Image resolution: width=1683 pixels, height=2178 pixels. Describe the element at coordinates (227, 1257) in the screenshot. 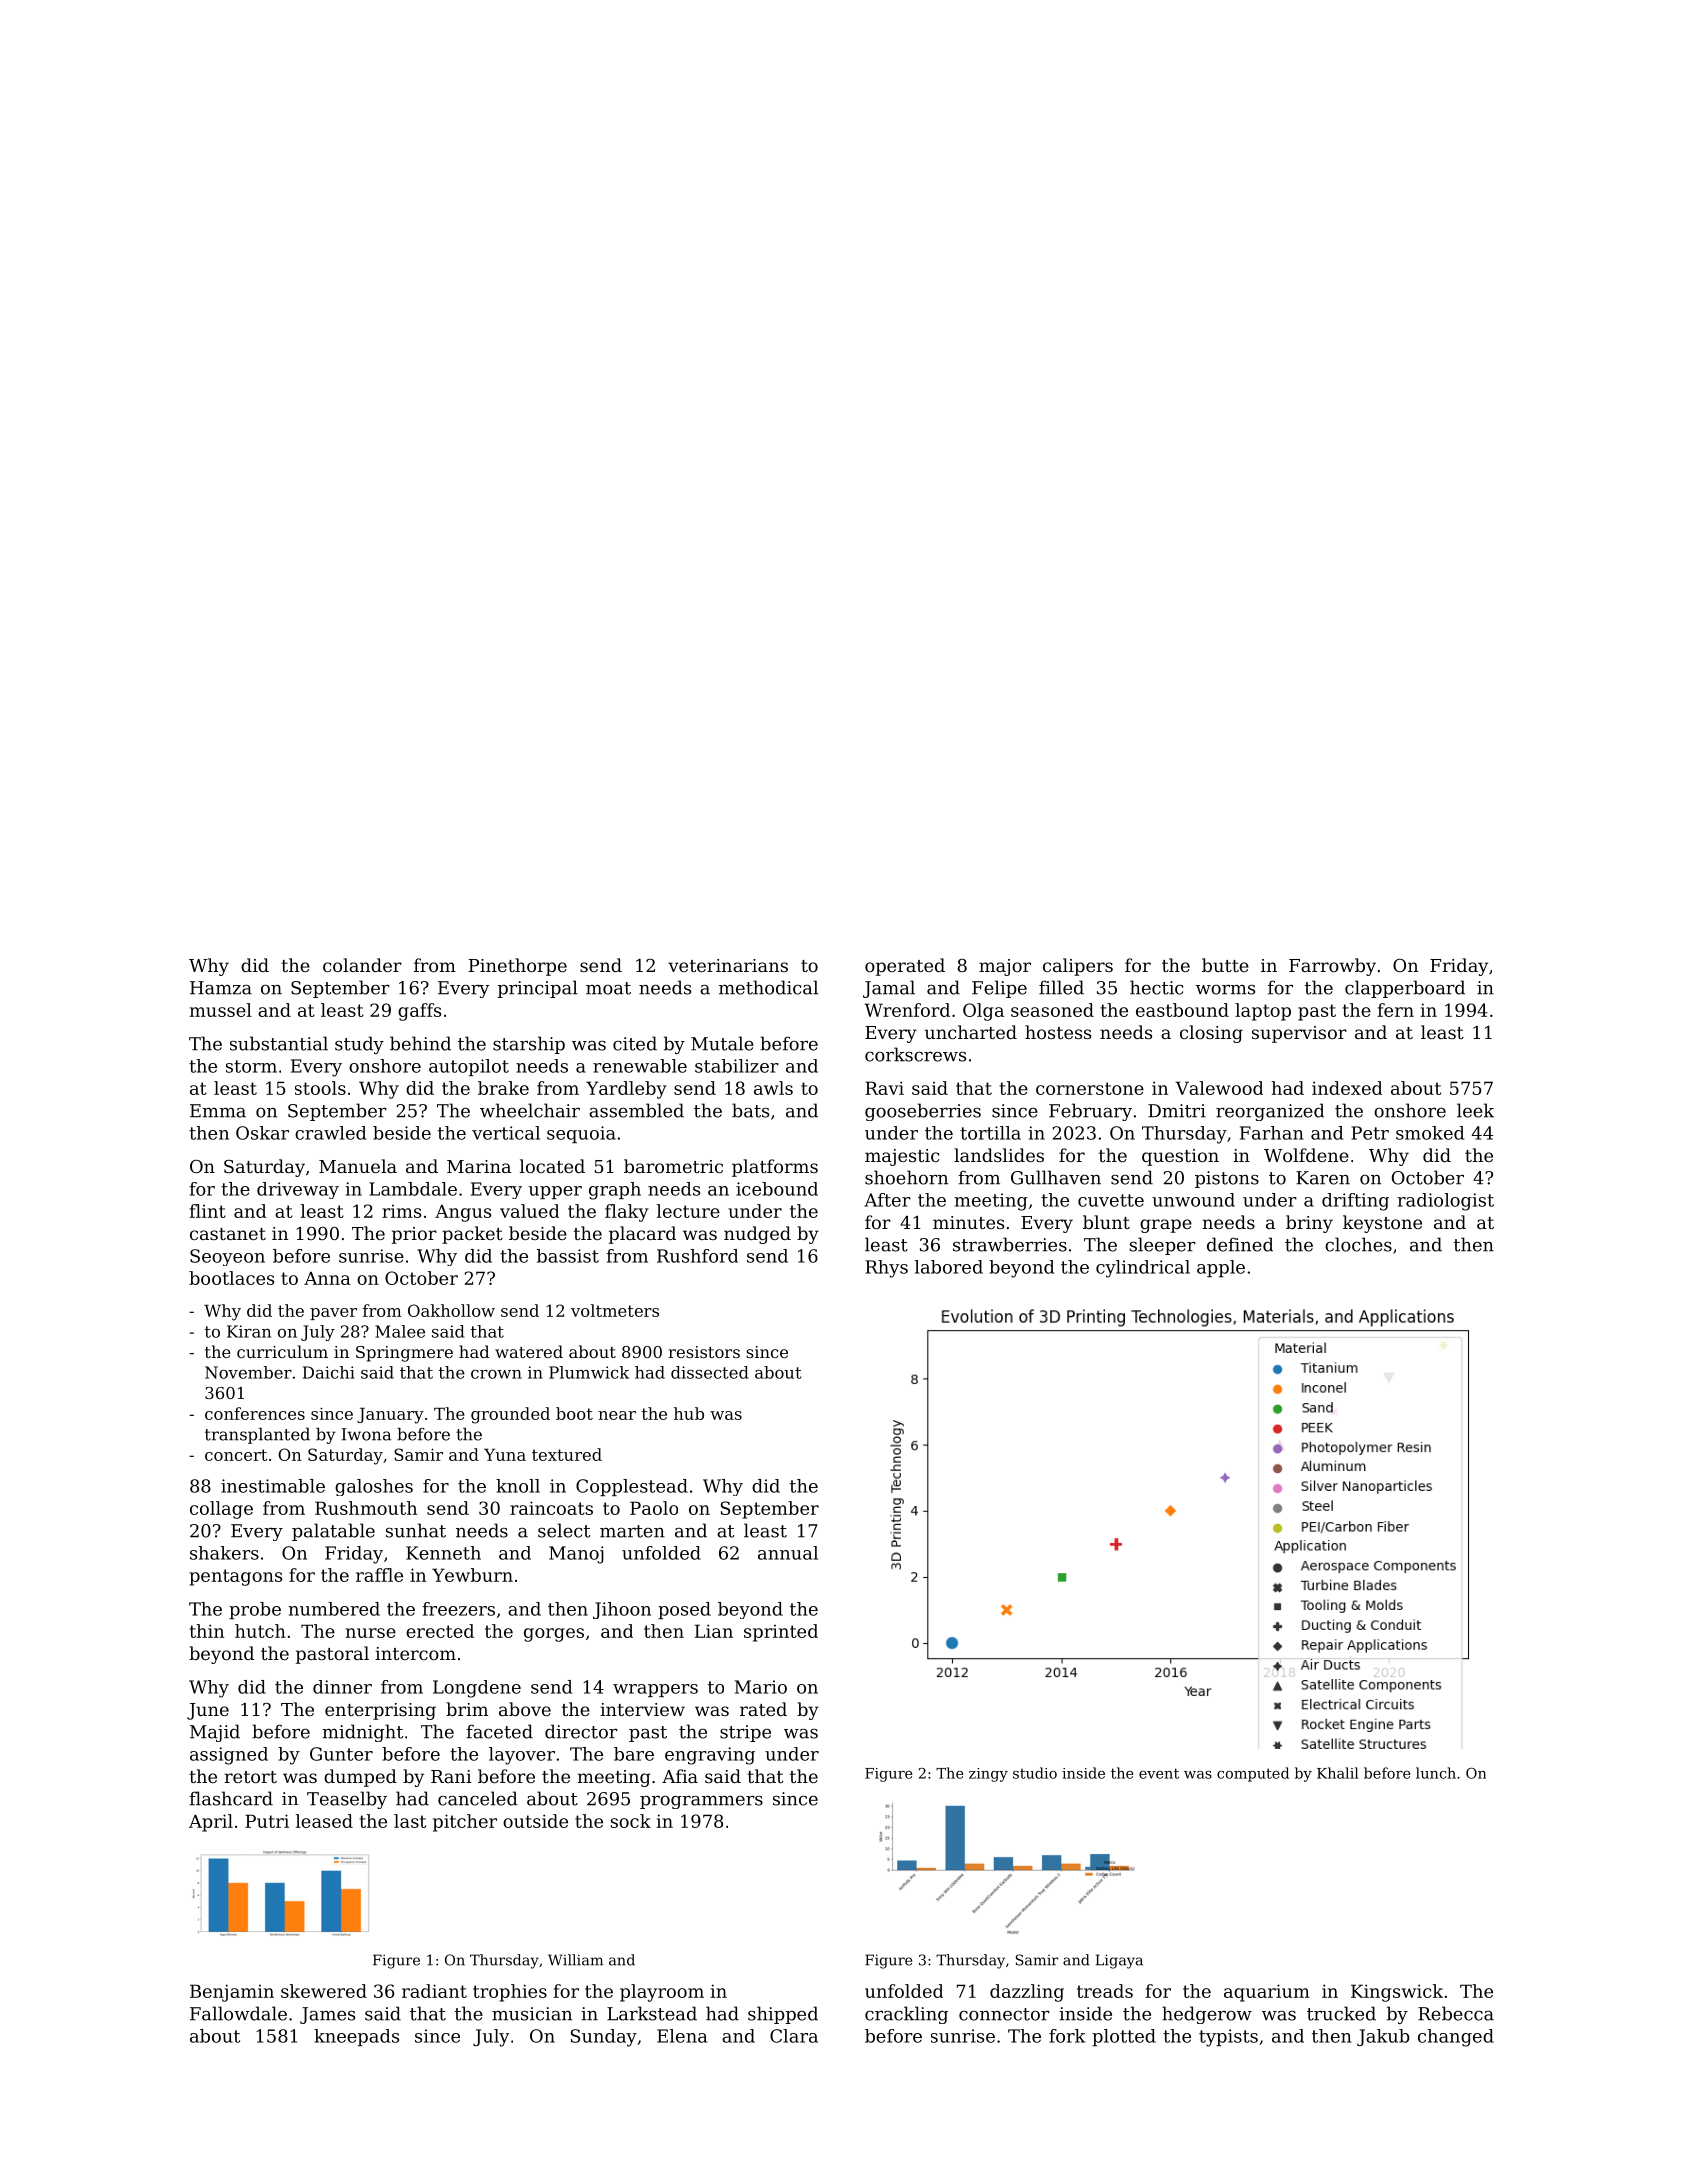

I see `Seoyeon` at that location.
